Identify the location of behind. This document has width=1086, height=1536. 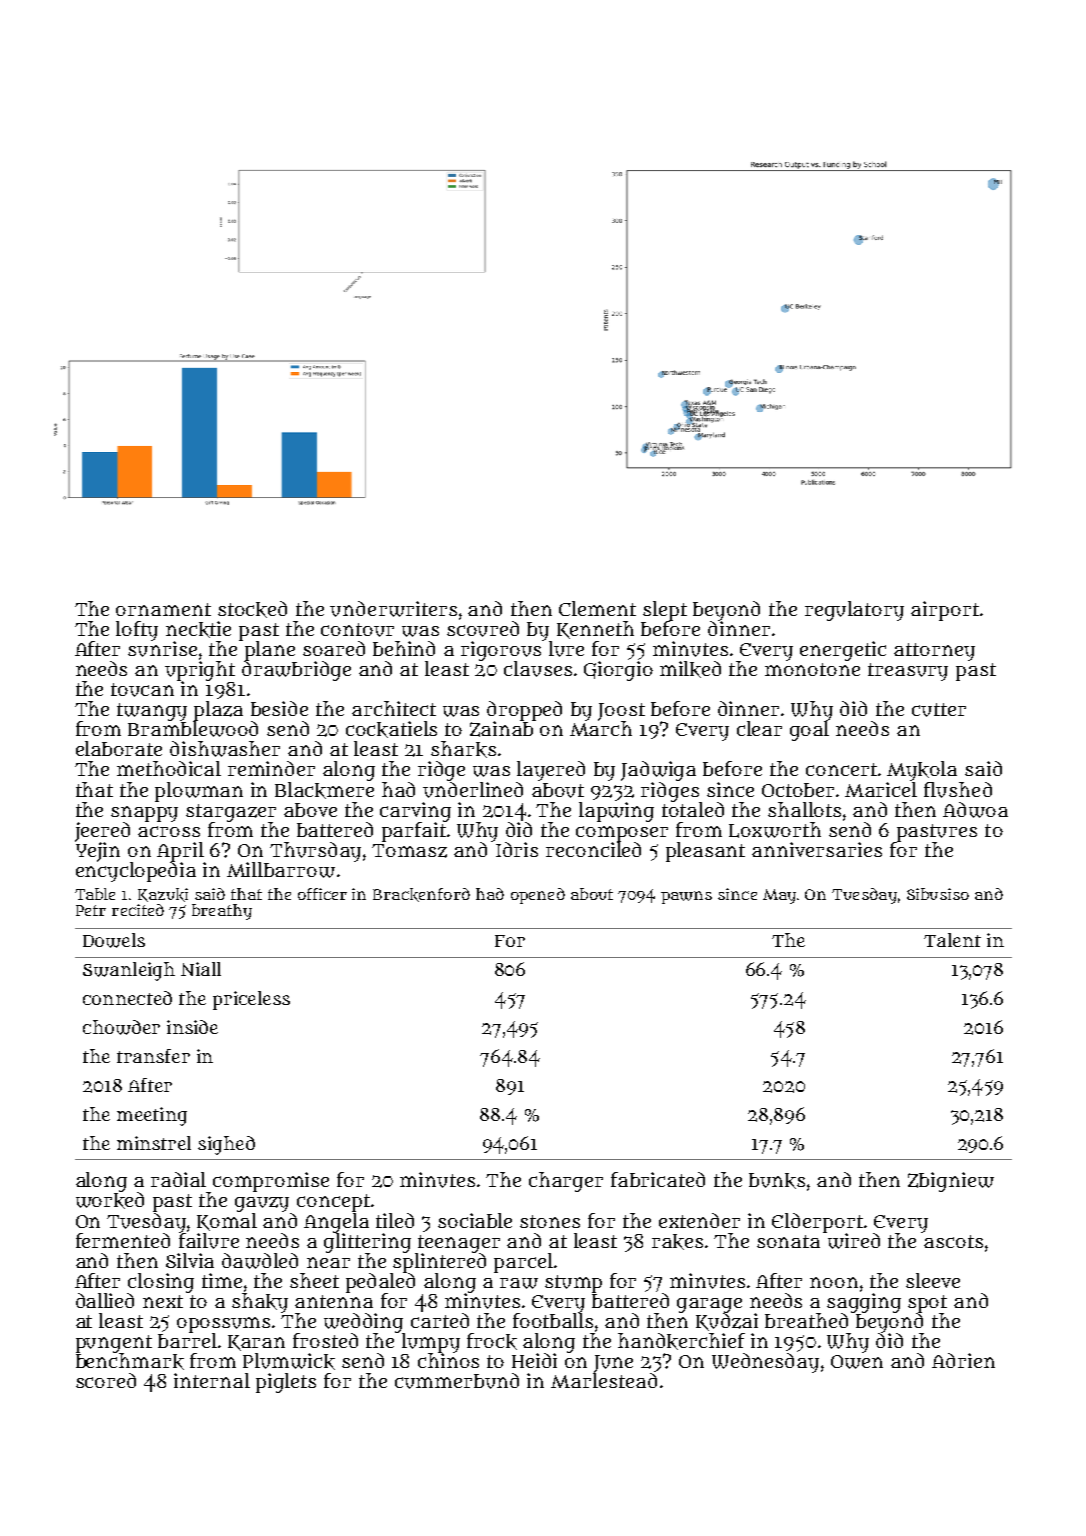
(404, 648).
